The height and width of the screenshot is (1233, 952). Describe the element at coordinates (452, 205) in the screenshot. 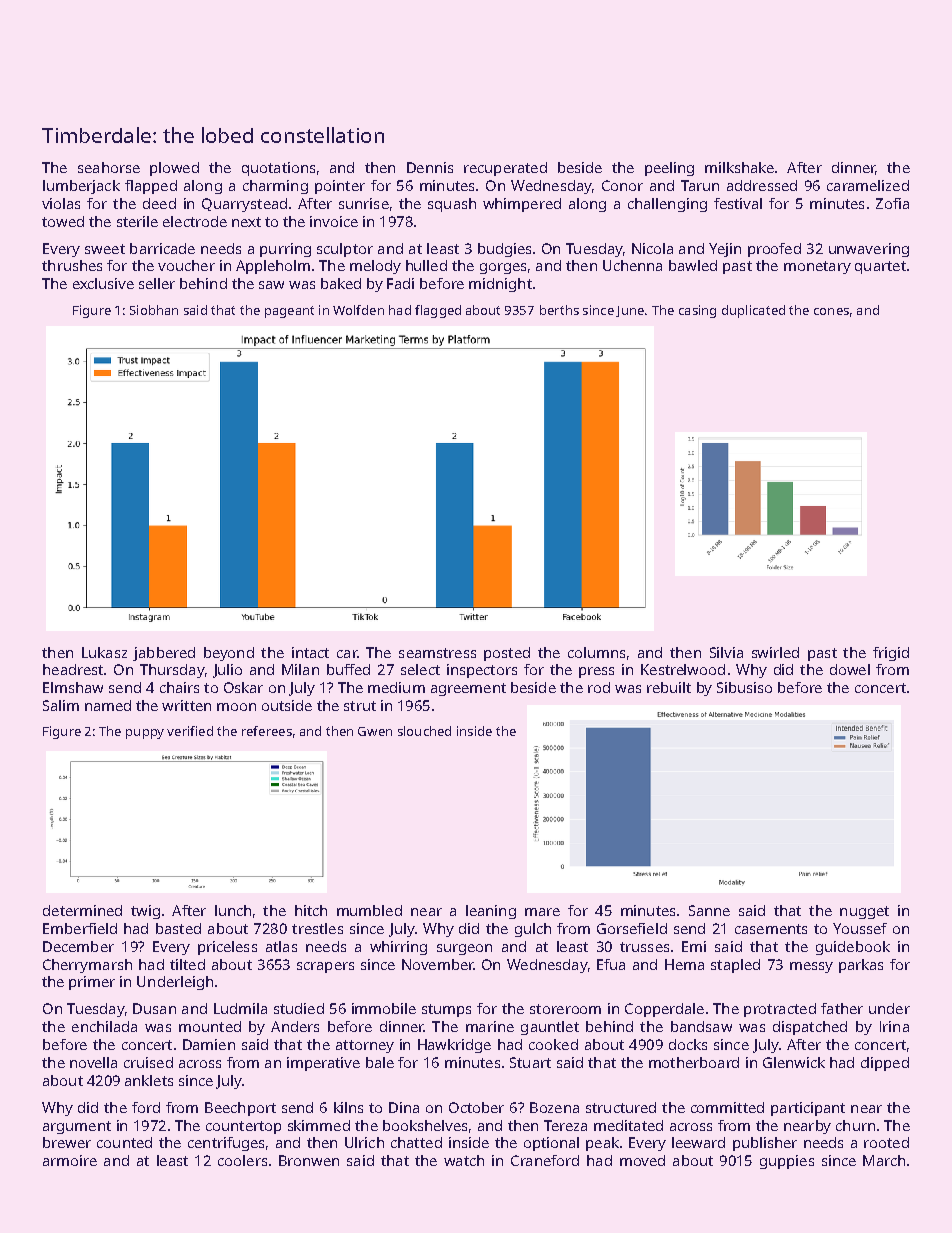

I see `squash` at that location.
